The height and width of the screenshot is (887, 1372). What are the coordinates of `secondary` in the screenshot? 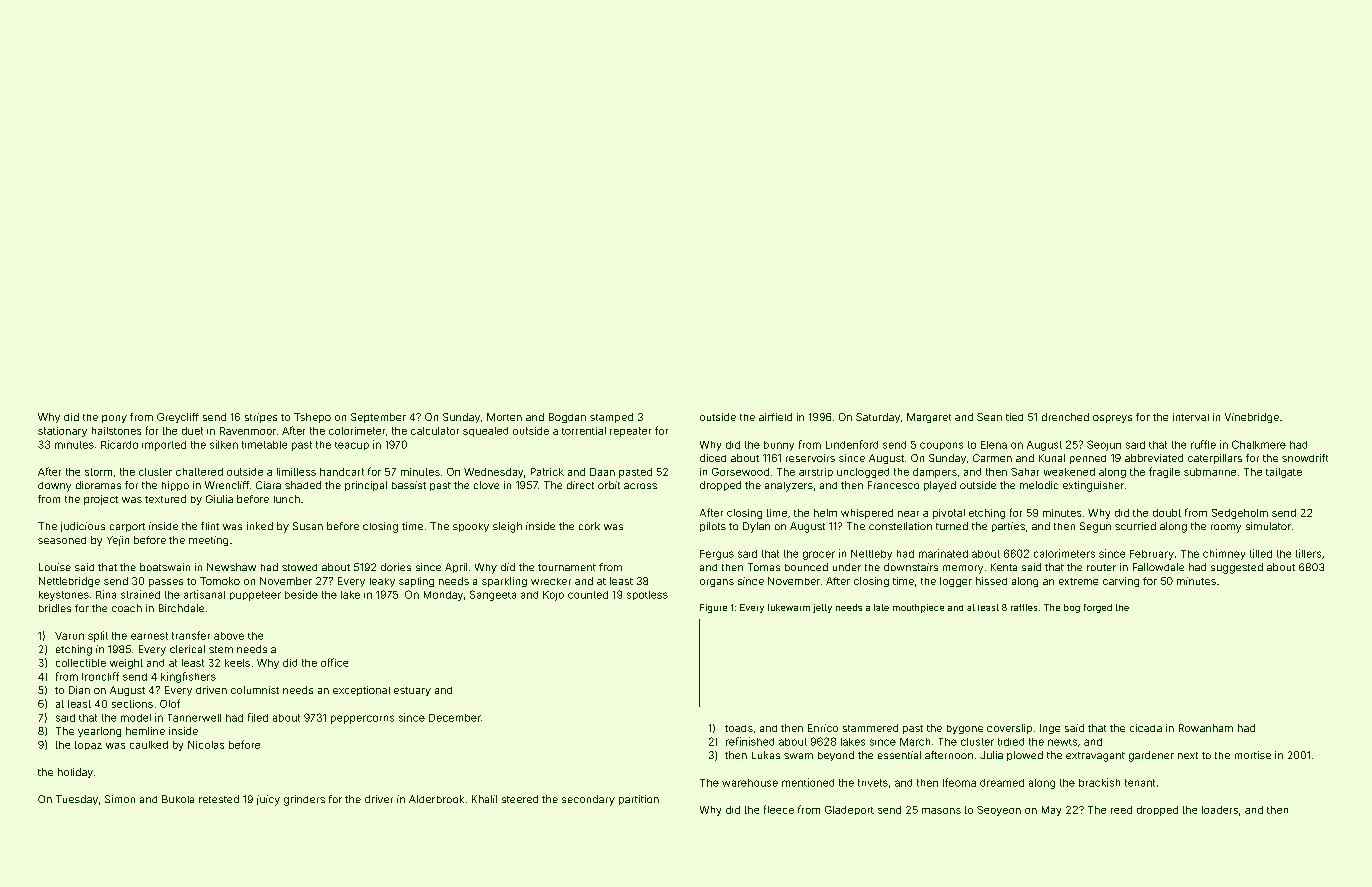 It's located at (588, 800).
